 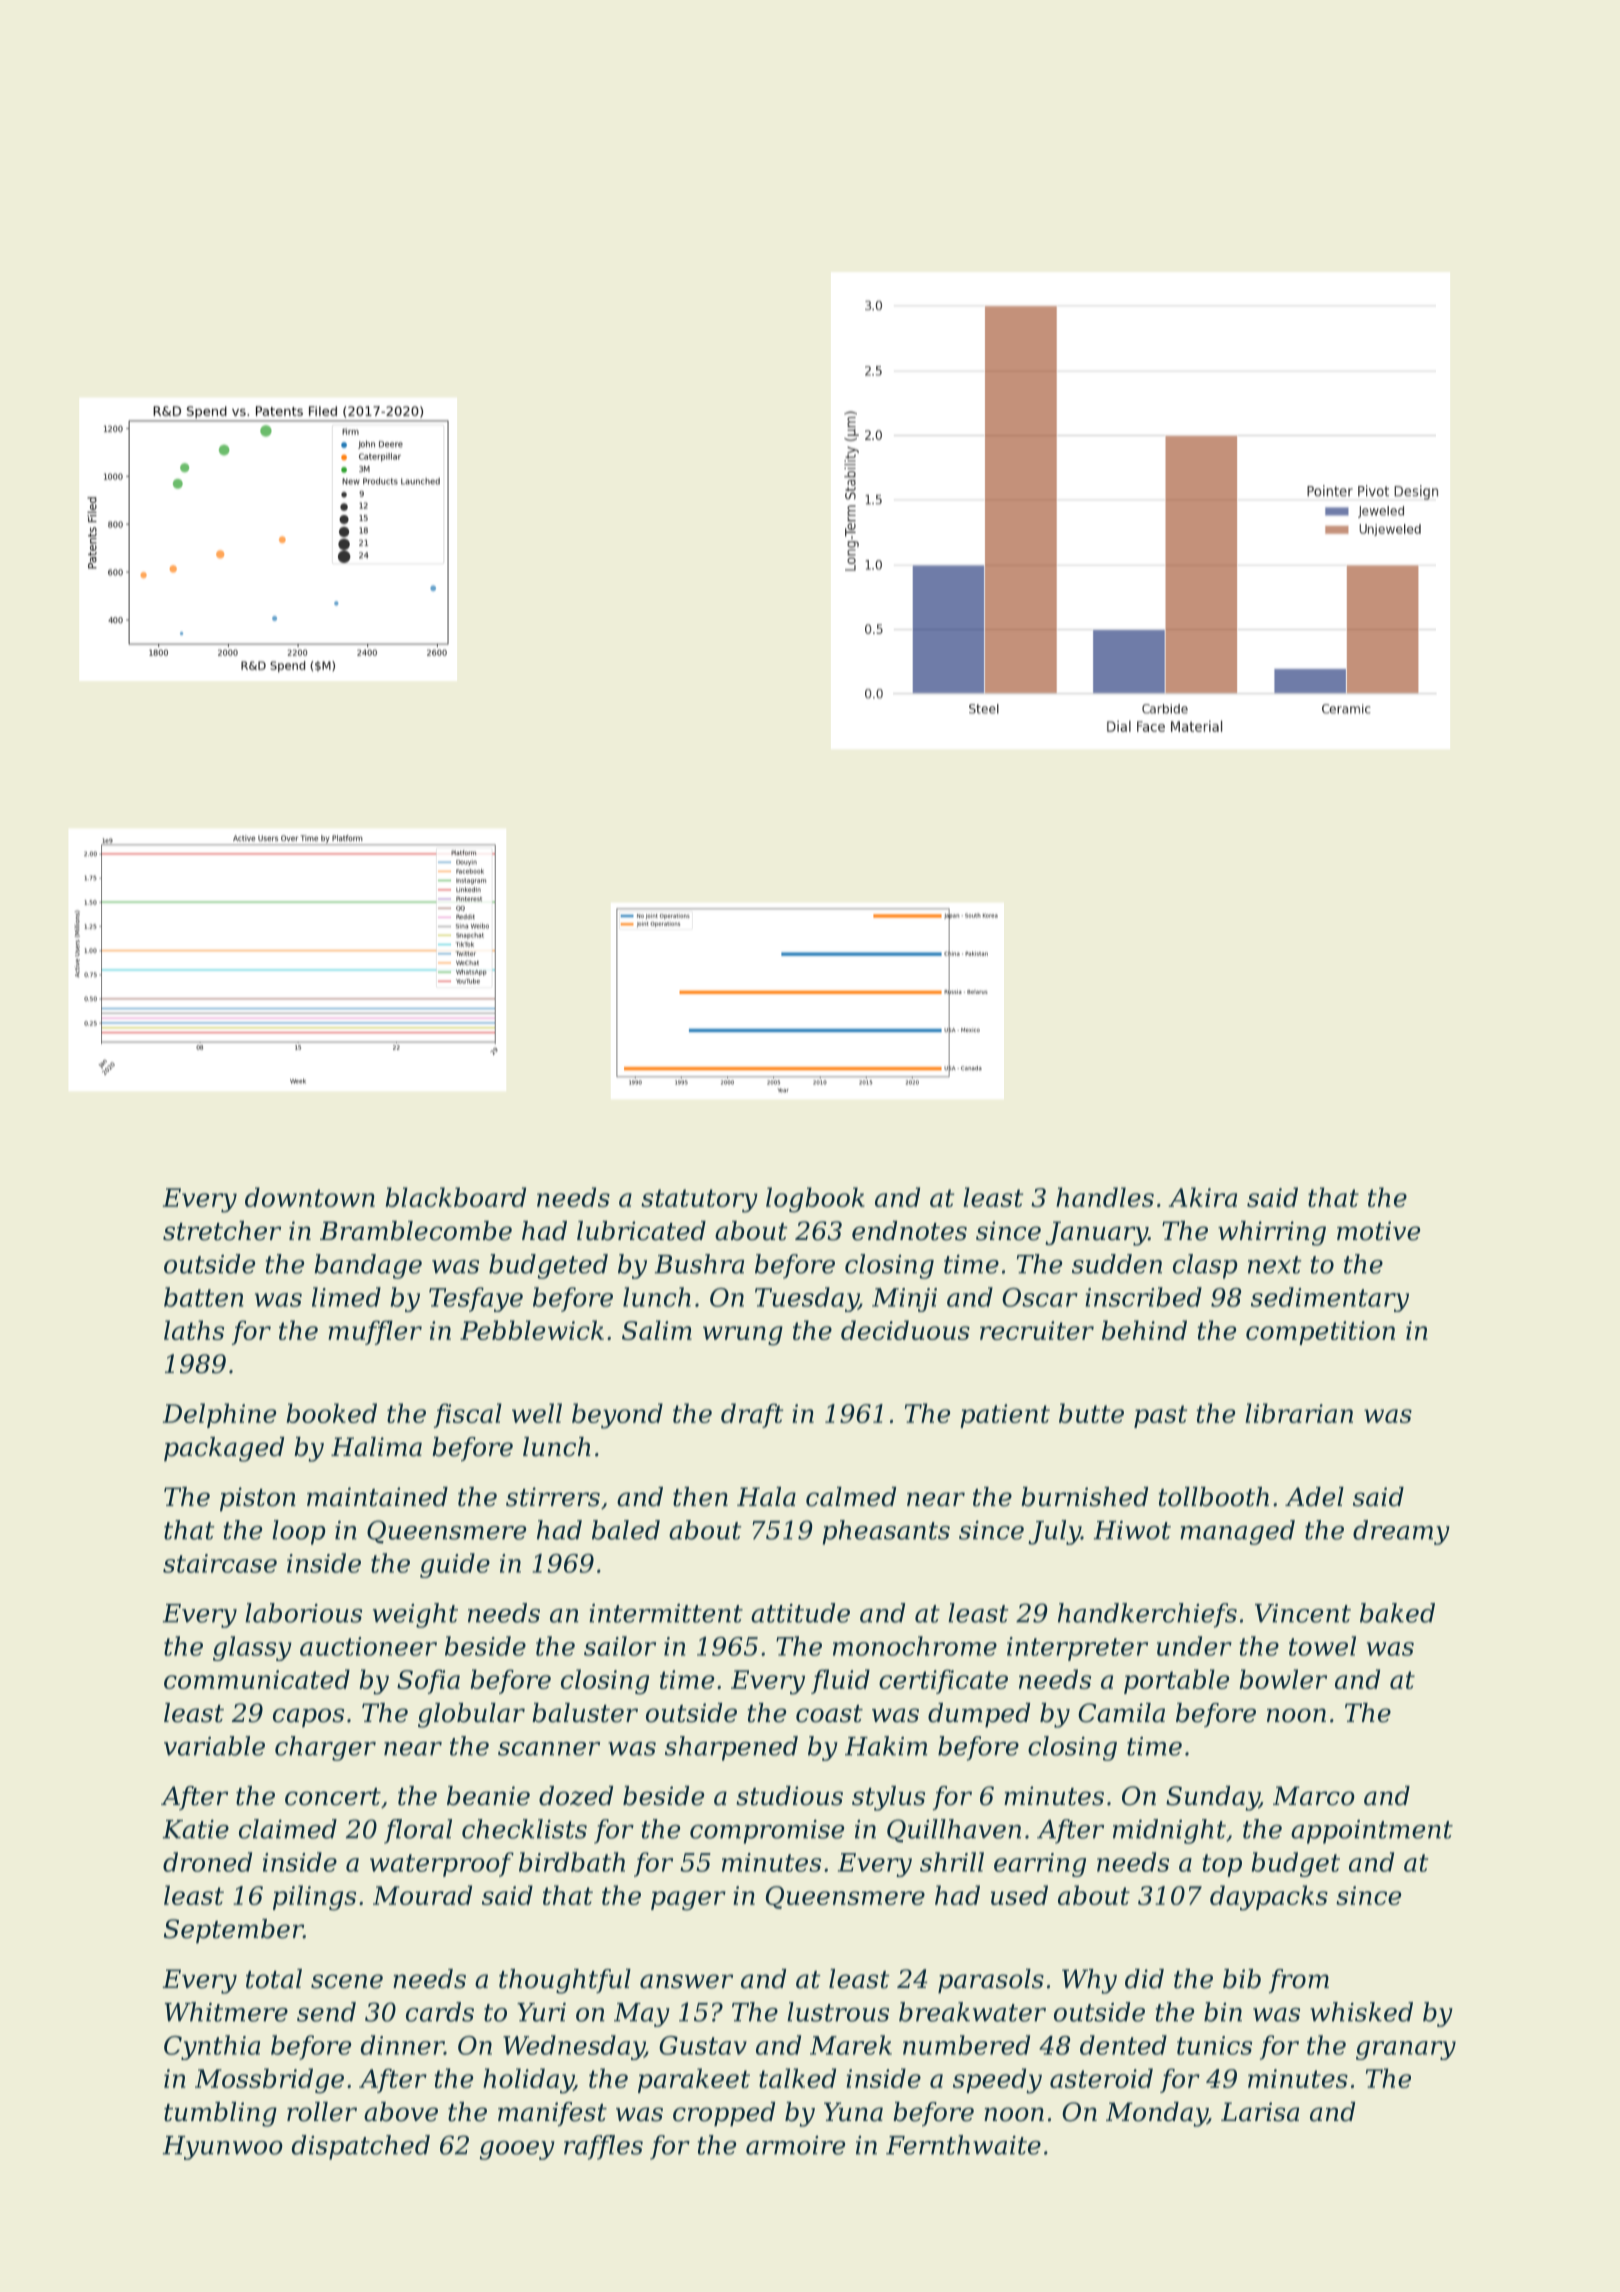 What do you see at coordinates (699, 1264) in the image?
I see `Bushra` at bounding box center [699, 1264].
